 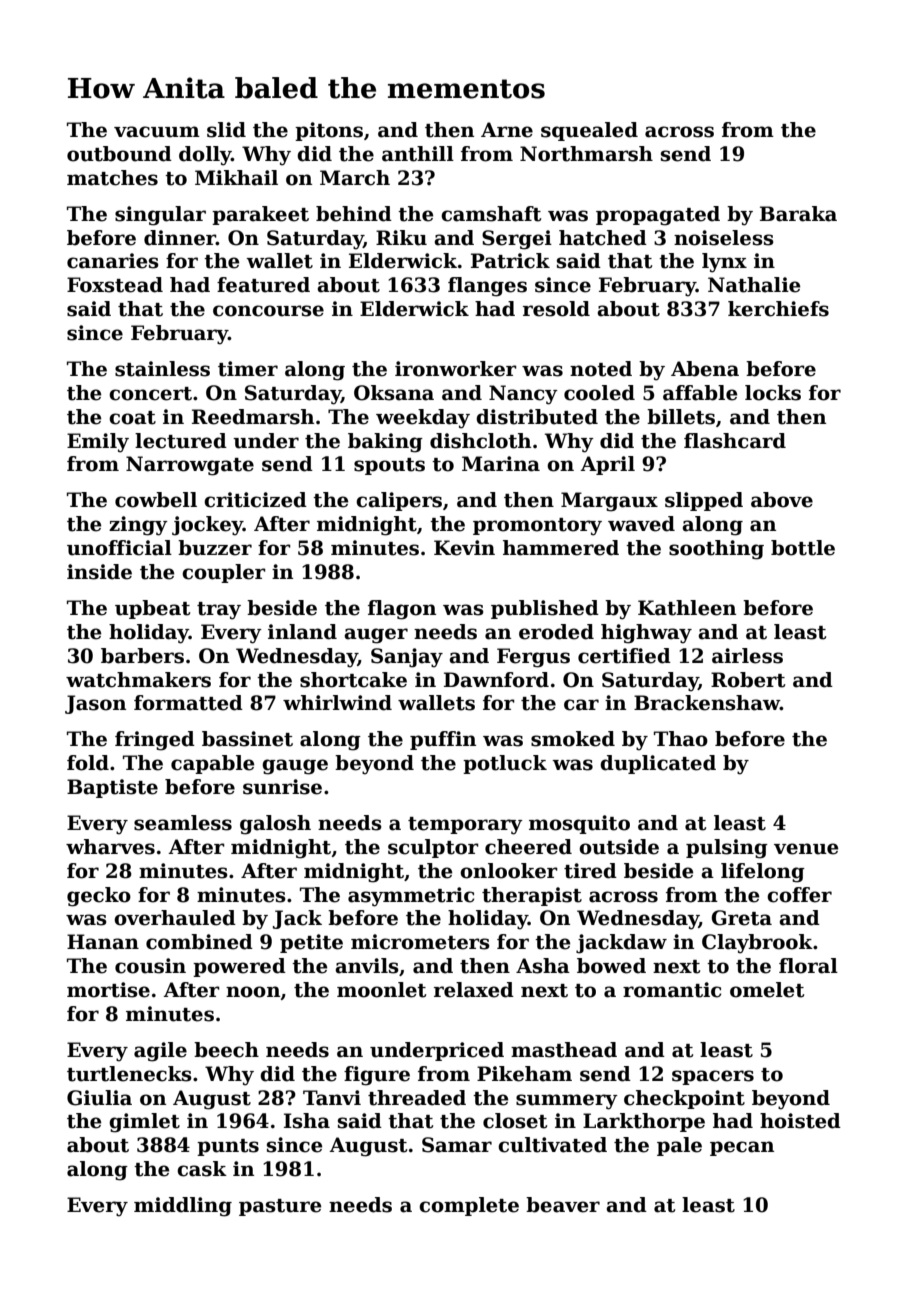 What do you see at coordinates (589, 131) in the page?
I see `squealed` at bounding box center [589, 131].
